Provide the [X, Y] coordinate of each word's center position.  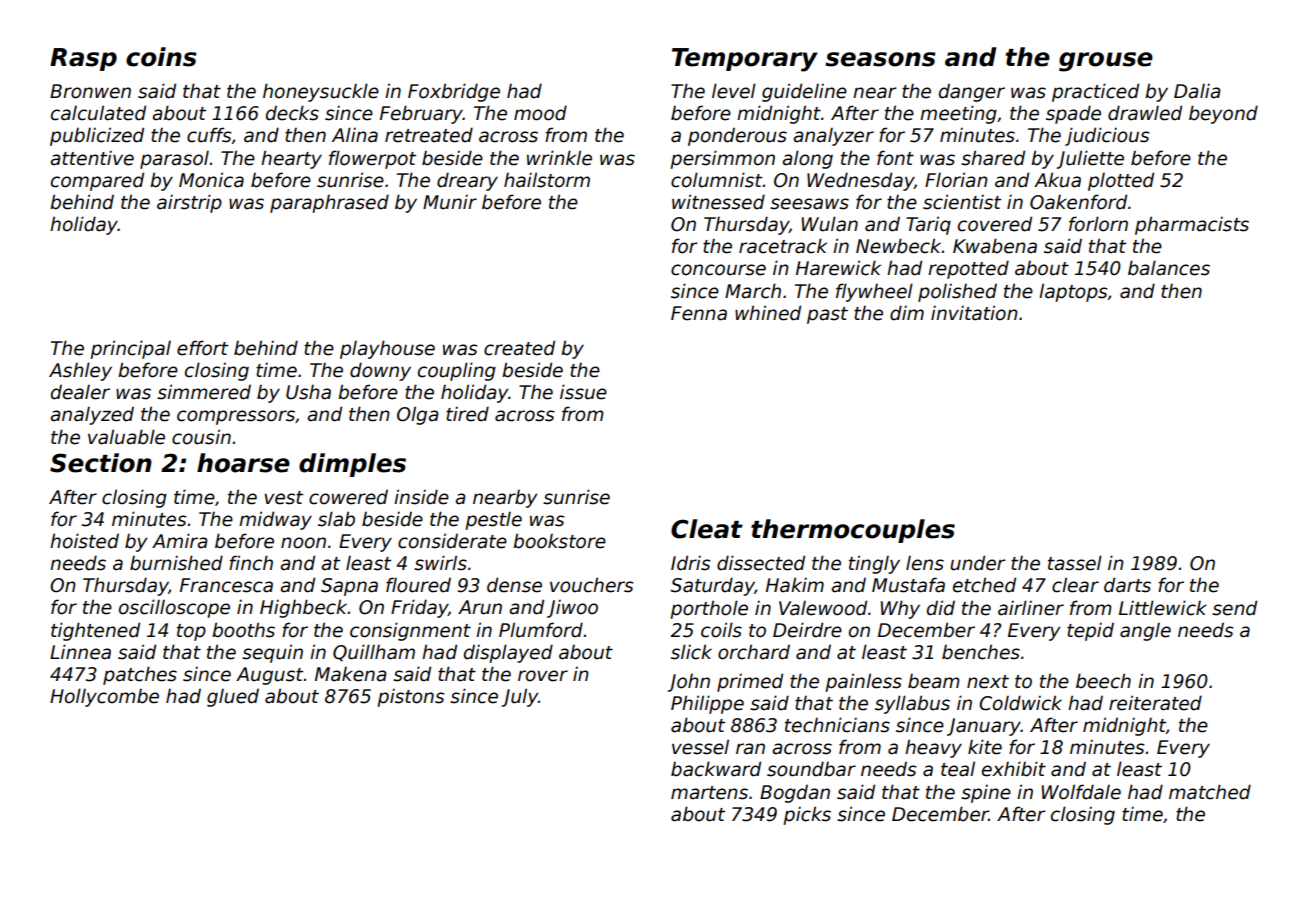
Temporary [745, 60]
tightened [95, 631]
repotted [968, 269]
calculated [98, 113]
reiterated [1155, 703]
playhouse [387, 349]
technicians [837, 725]
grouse [1106, 62]
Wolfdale [1081, 792]
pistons [410, 697]
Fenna [699, 313]
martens [709, 793]
